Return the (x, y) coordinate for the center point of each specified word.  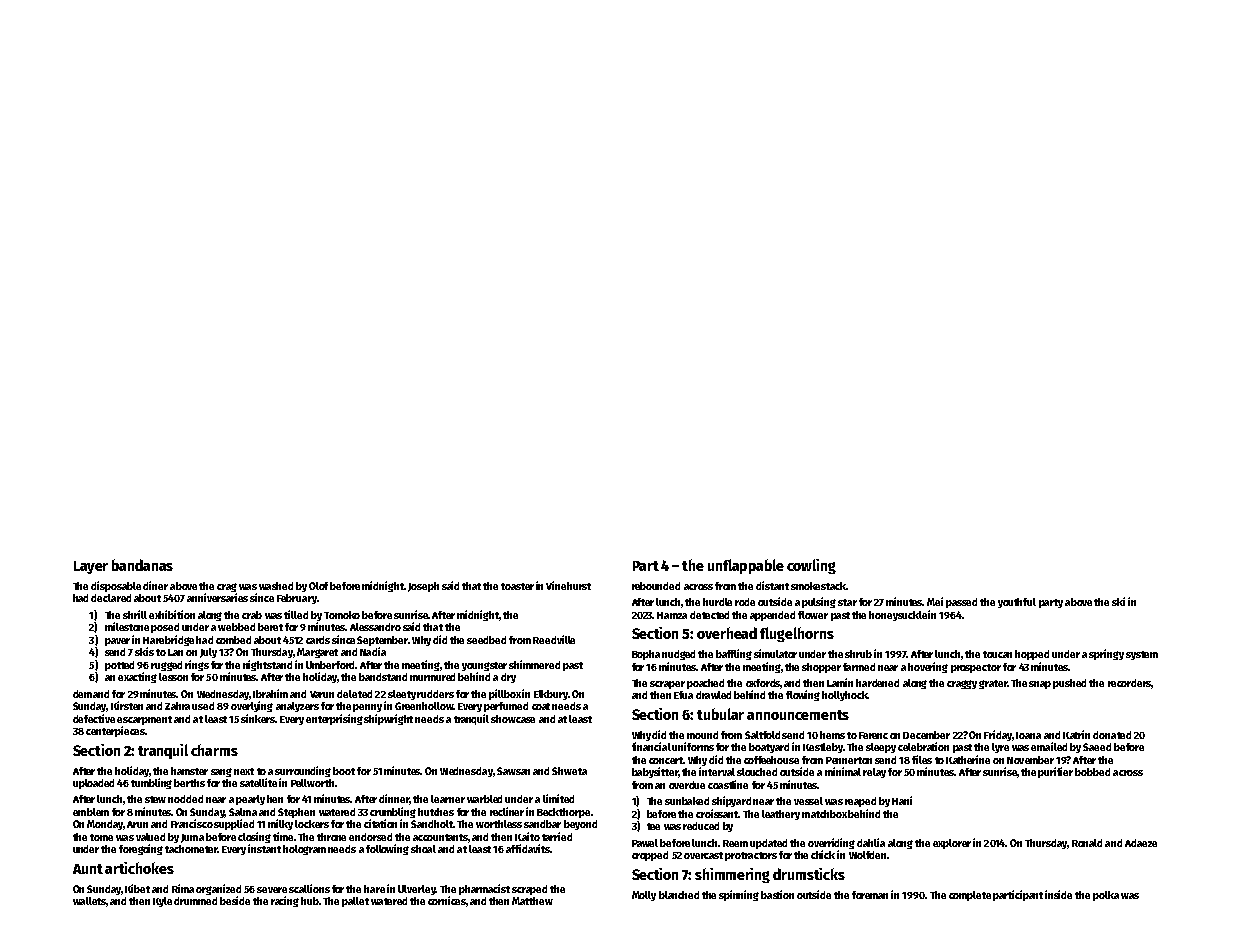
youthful (1017, 603)
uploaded (93, 784)
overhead (727, 633)
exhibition (172, 614)
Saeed (1097, 747)
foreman (870, 895)
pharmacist (484, 889)
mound (702, 735)
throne (331, 837)
